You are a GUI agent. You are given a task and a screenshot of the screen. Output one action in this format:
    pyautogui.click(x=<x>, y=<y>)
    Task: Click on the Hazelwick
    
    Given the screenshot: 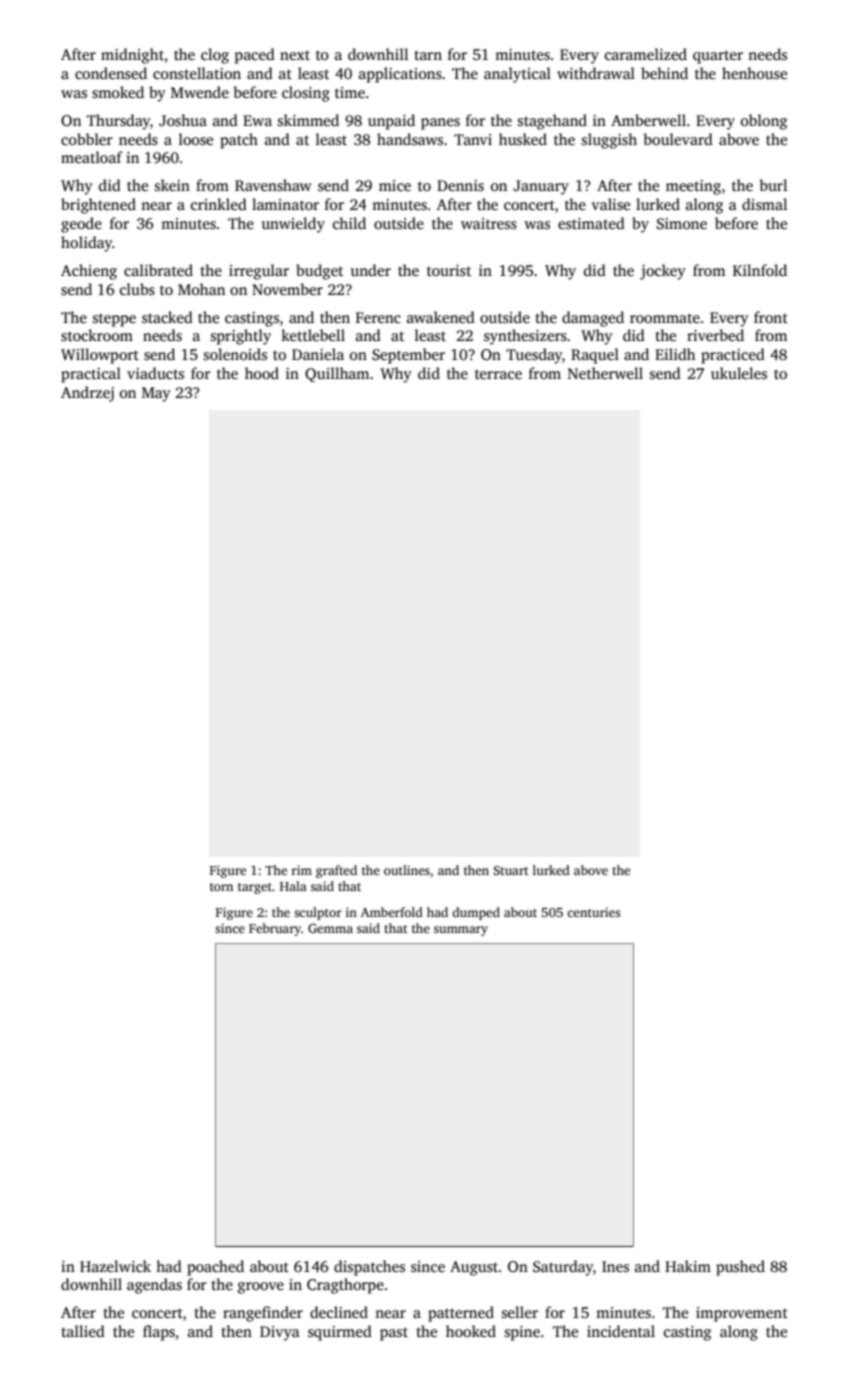 What is the action you would take?
    pyautogui.click(x=115, y=1266)
